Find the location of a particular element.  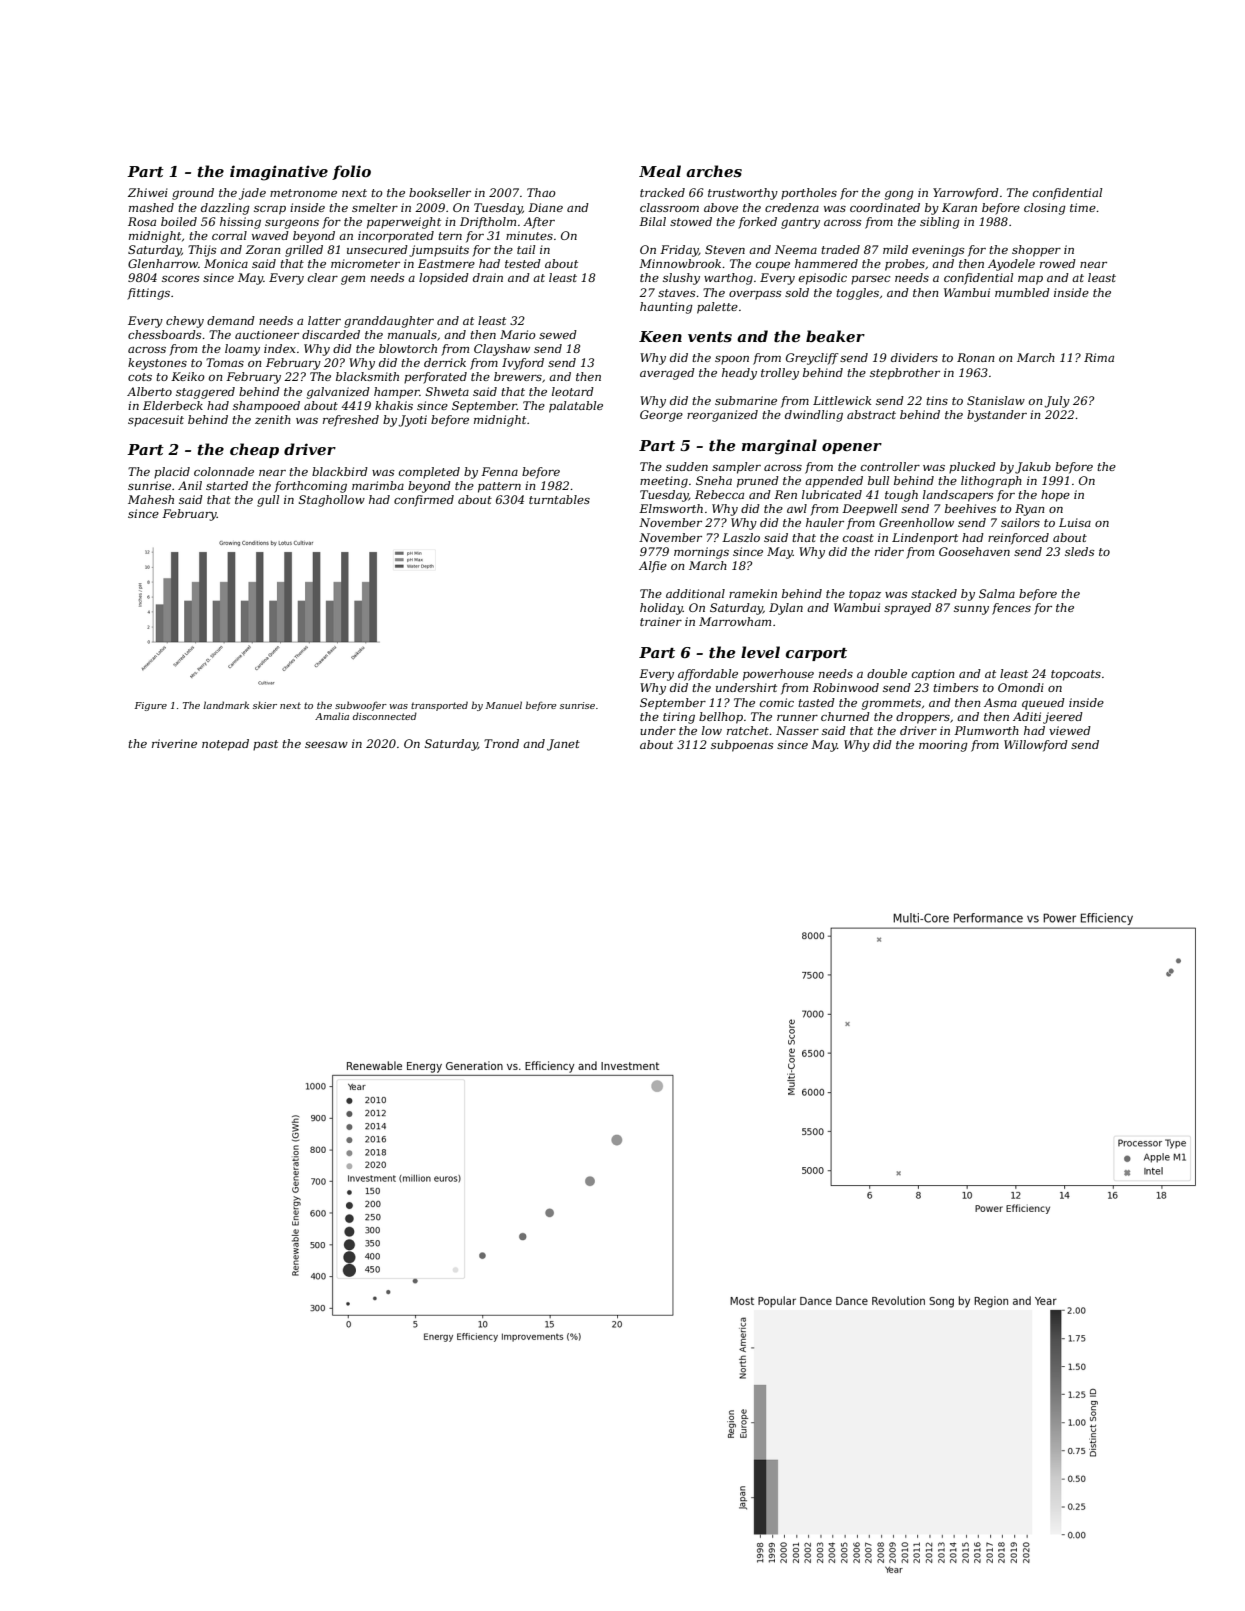

carport is located at coordinates (816, 654).
